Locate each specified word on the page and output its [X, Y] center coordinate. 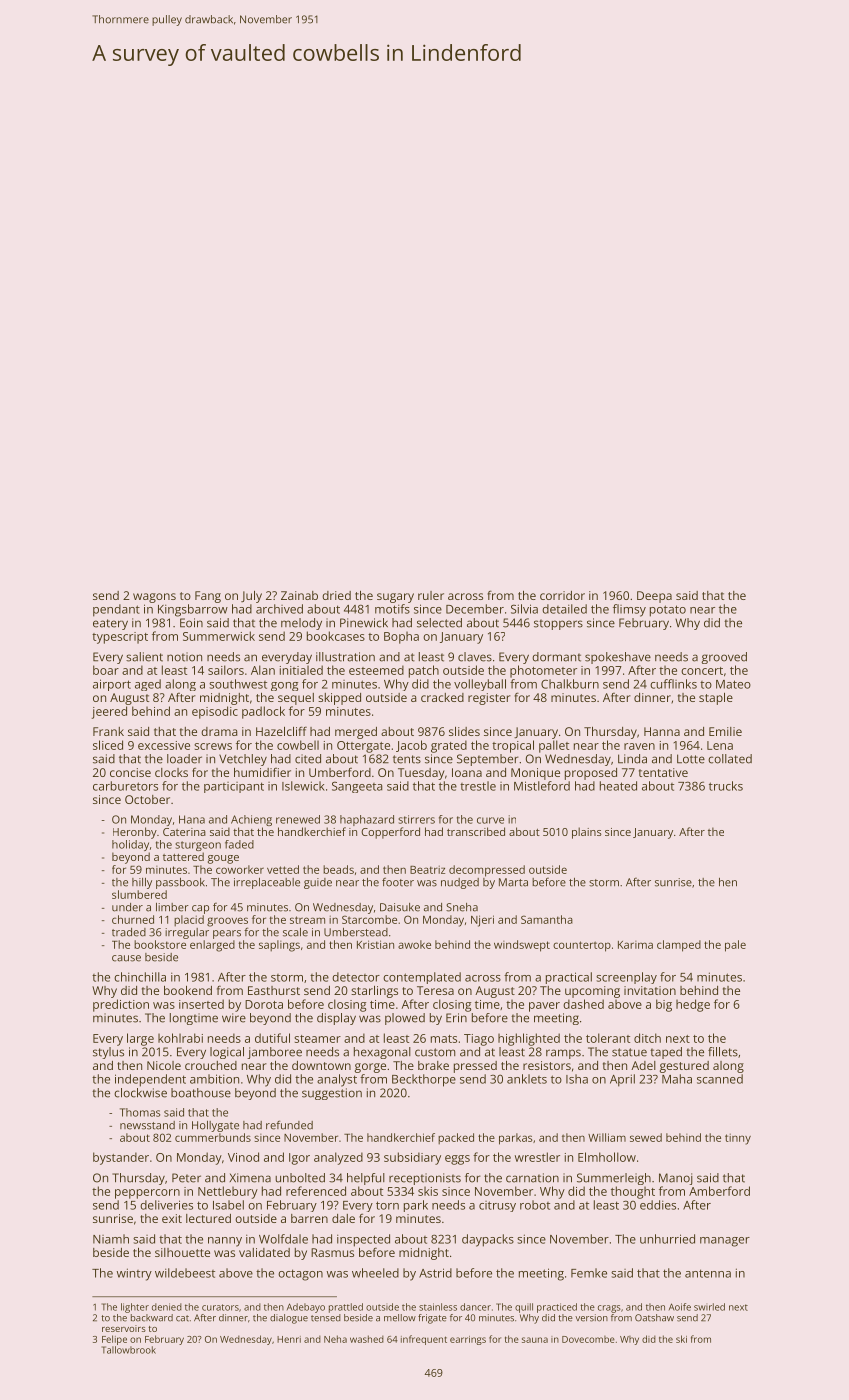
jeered [109, 712]
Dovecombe [588, 1339]
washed [367, 1339]
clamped [679, 946]
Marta [513, 882]
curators [220, 1307]
